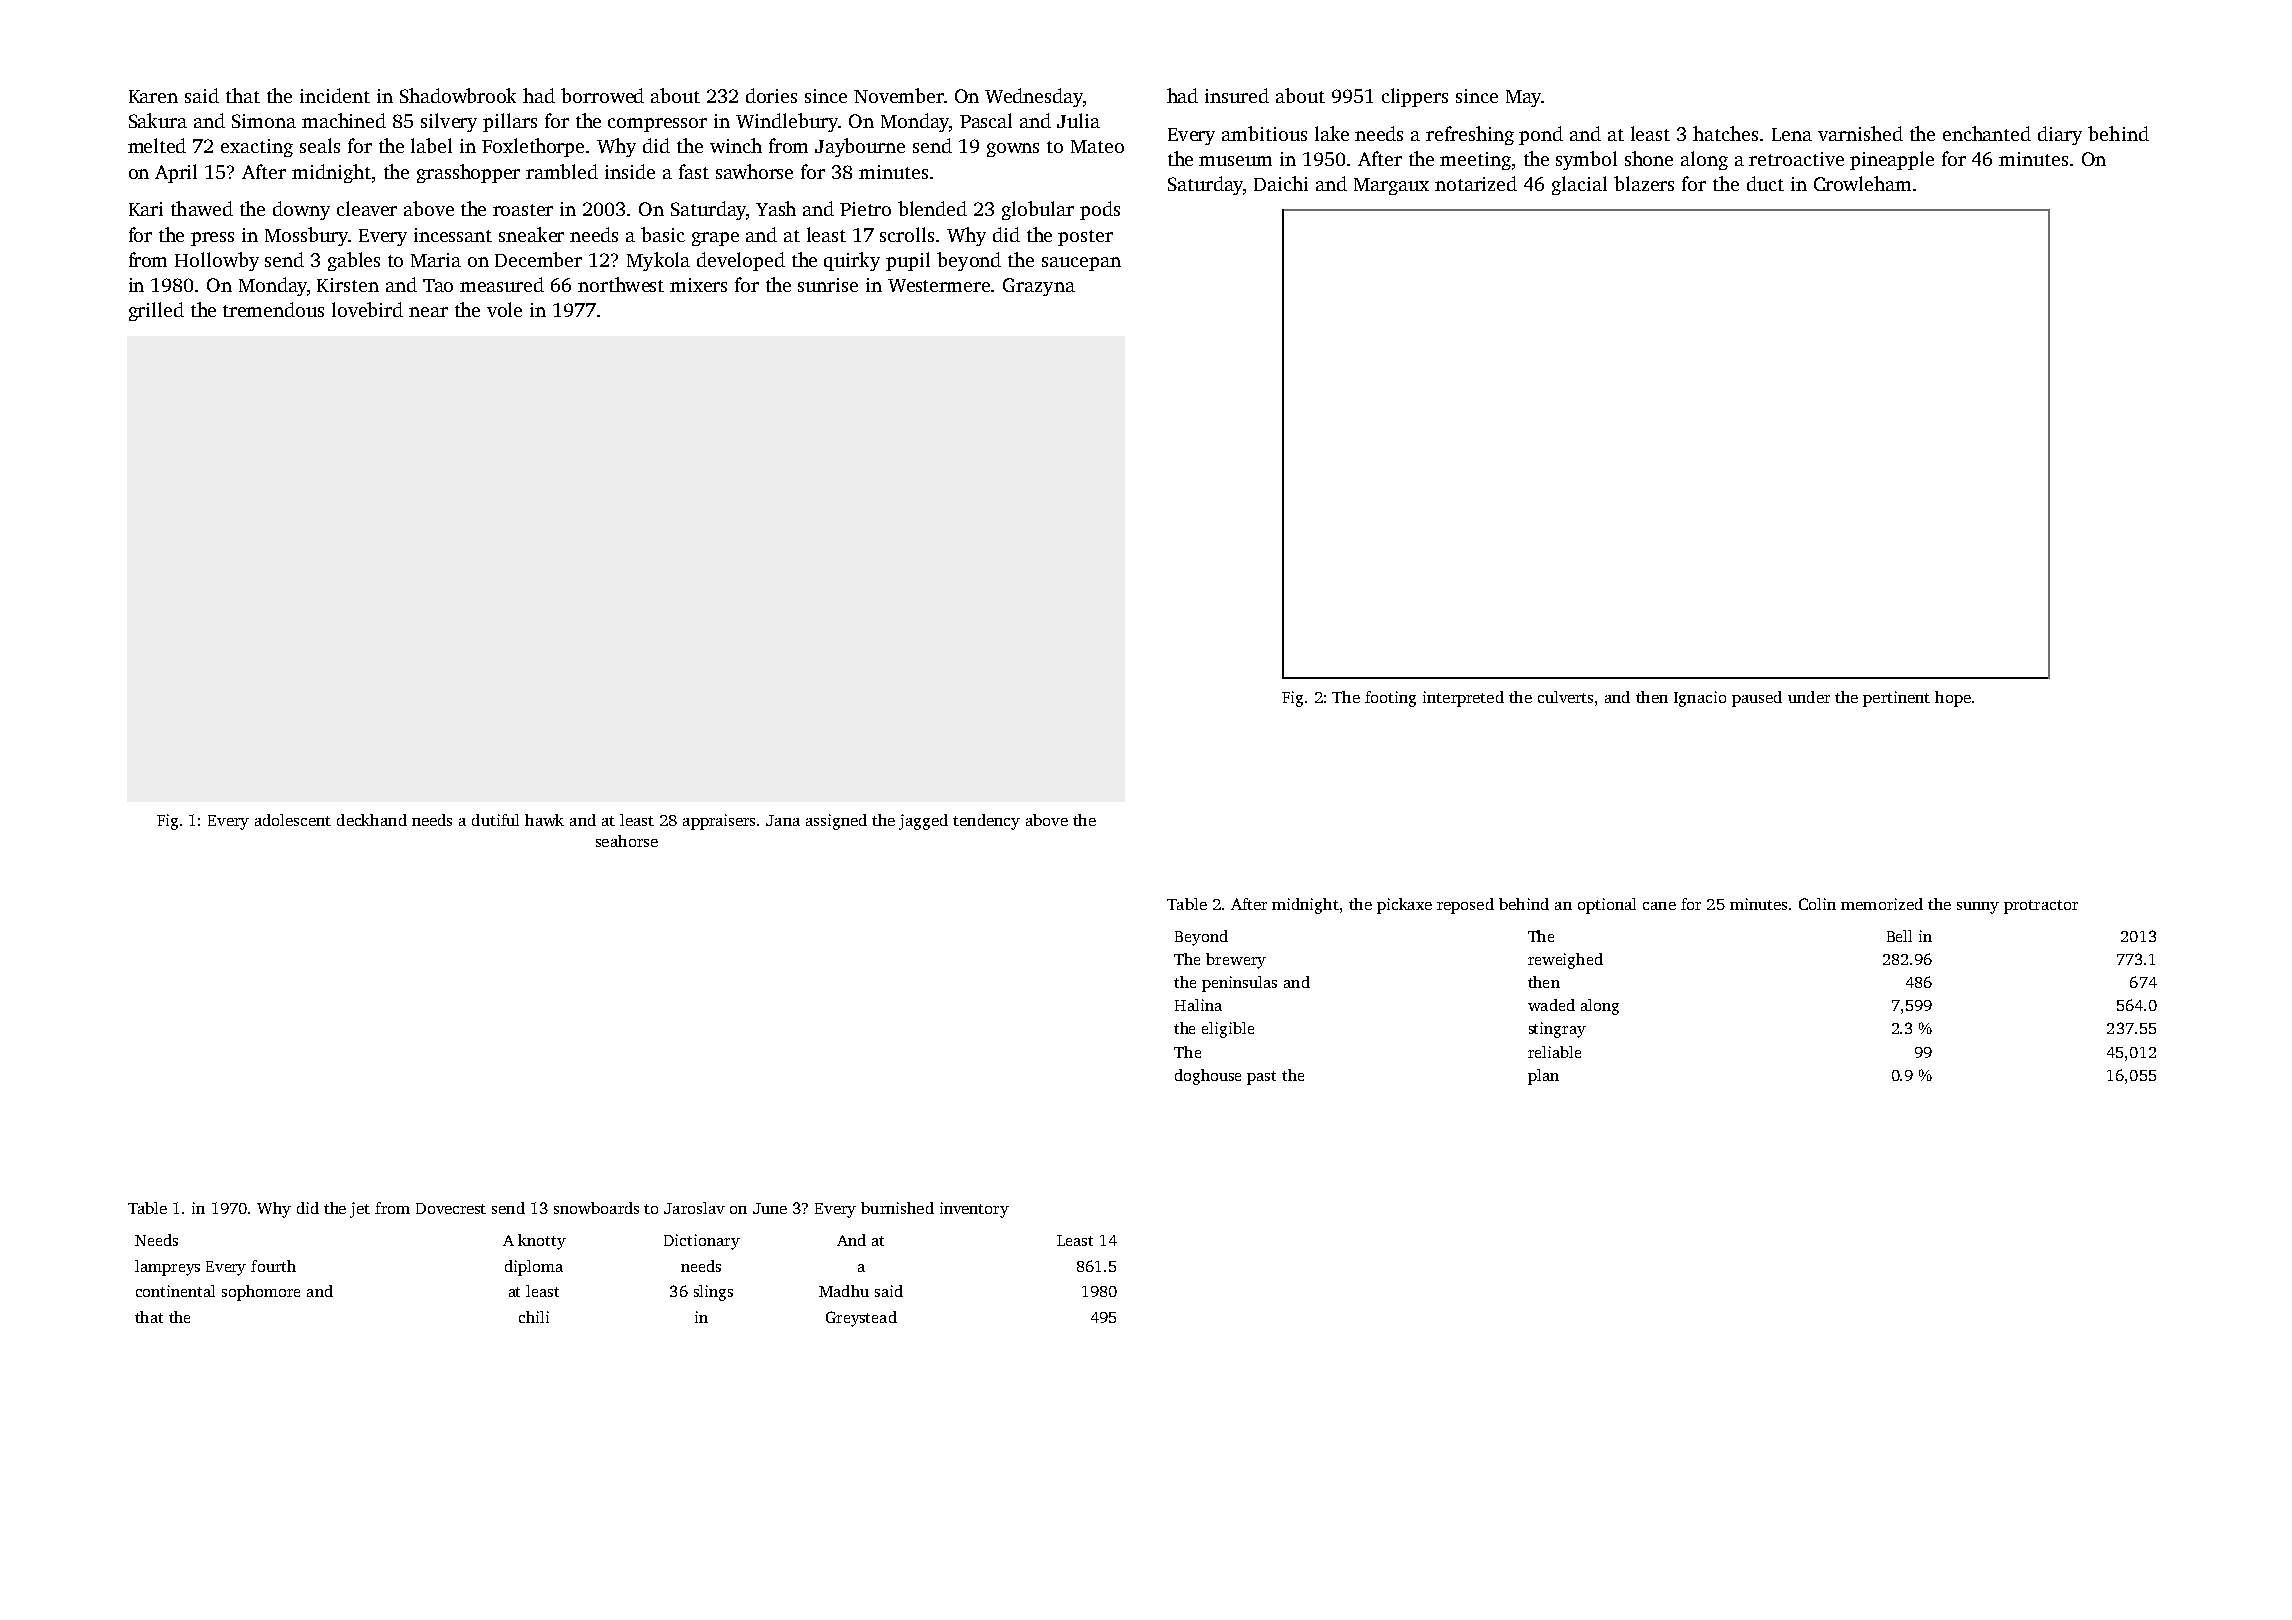 This screenshot has height=1620, width=2292. I want to click on seahorse, so click(627, 841).
